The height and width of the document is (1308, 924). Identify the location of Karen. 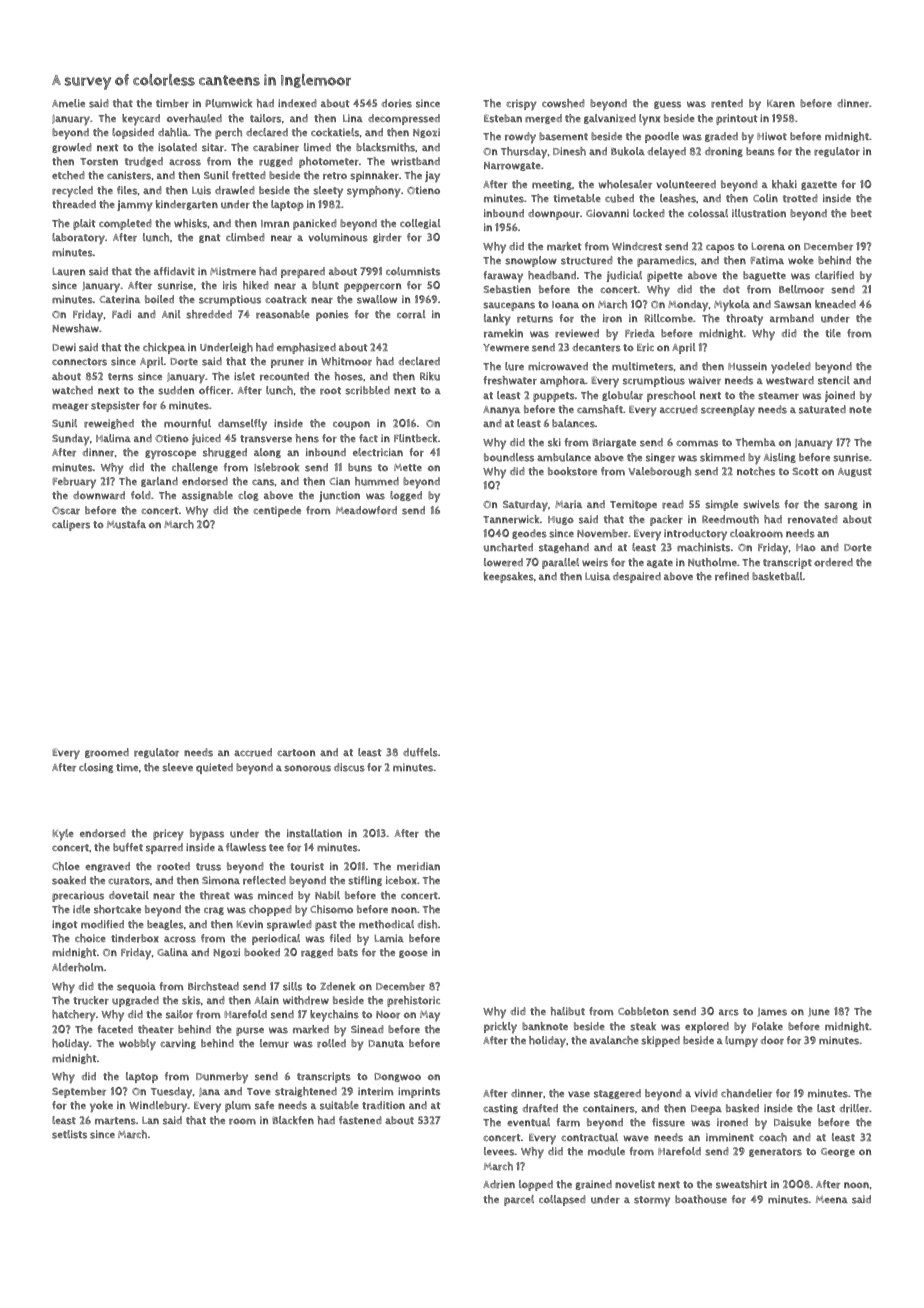
(781, 104).
